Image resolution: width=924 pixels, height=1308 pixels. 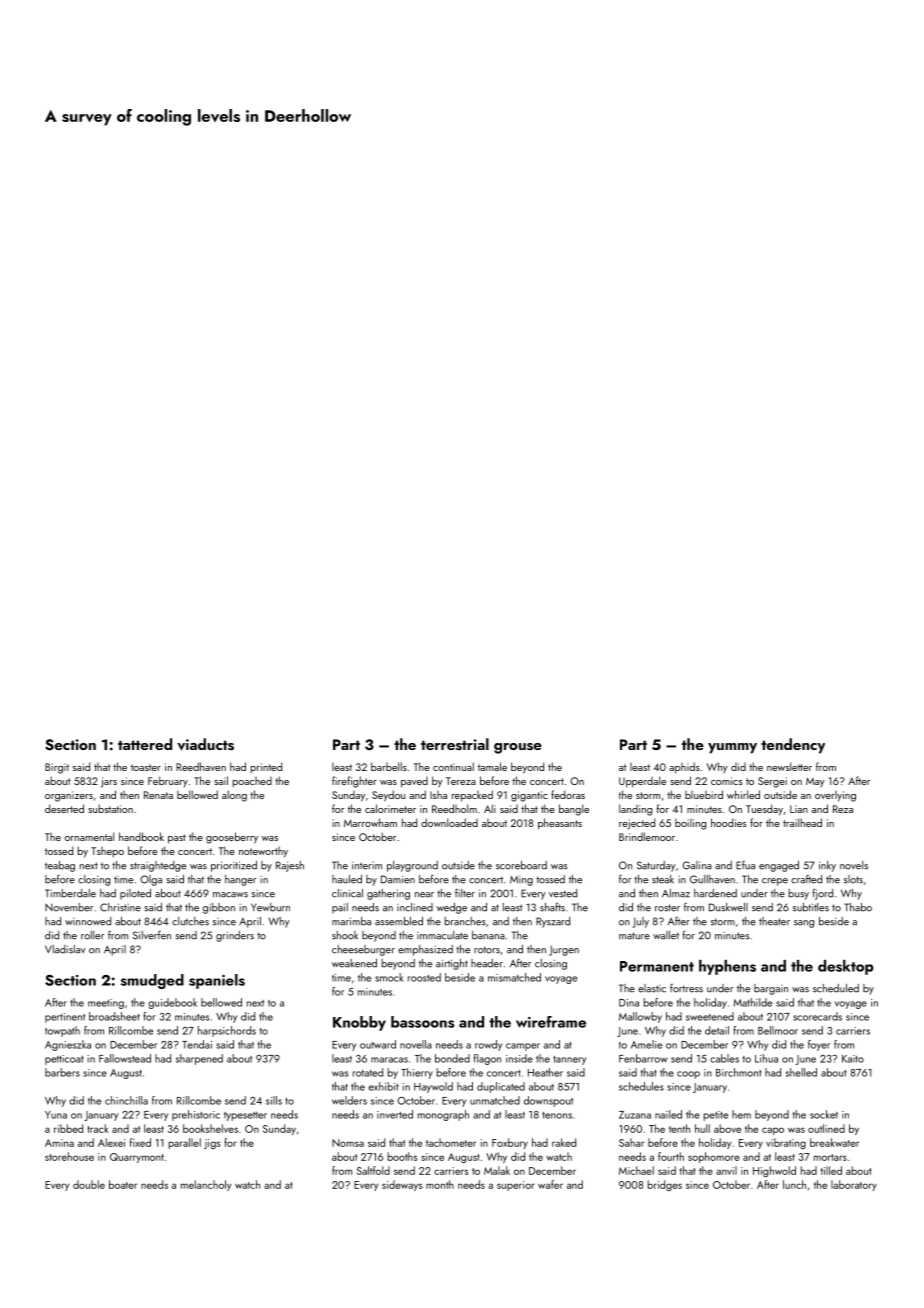 What do you see at coordinates (65, 949) in the screenshot?
I see `Vladislav` at bounding box center [65, 949].
